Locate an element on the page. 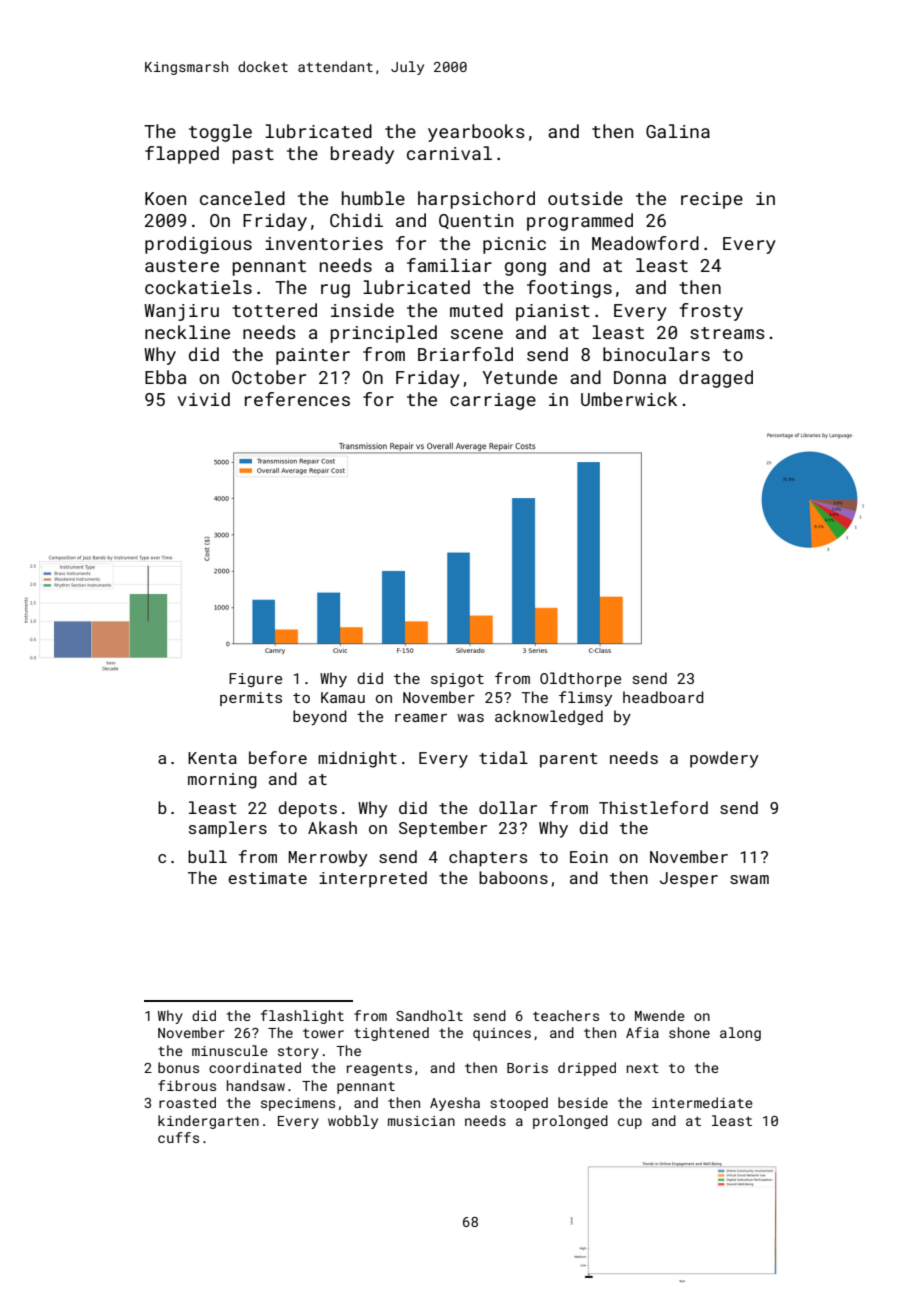 This image has width=924, height=1311. vivid is located at coordinates (204, 399).
